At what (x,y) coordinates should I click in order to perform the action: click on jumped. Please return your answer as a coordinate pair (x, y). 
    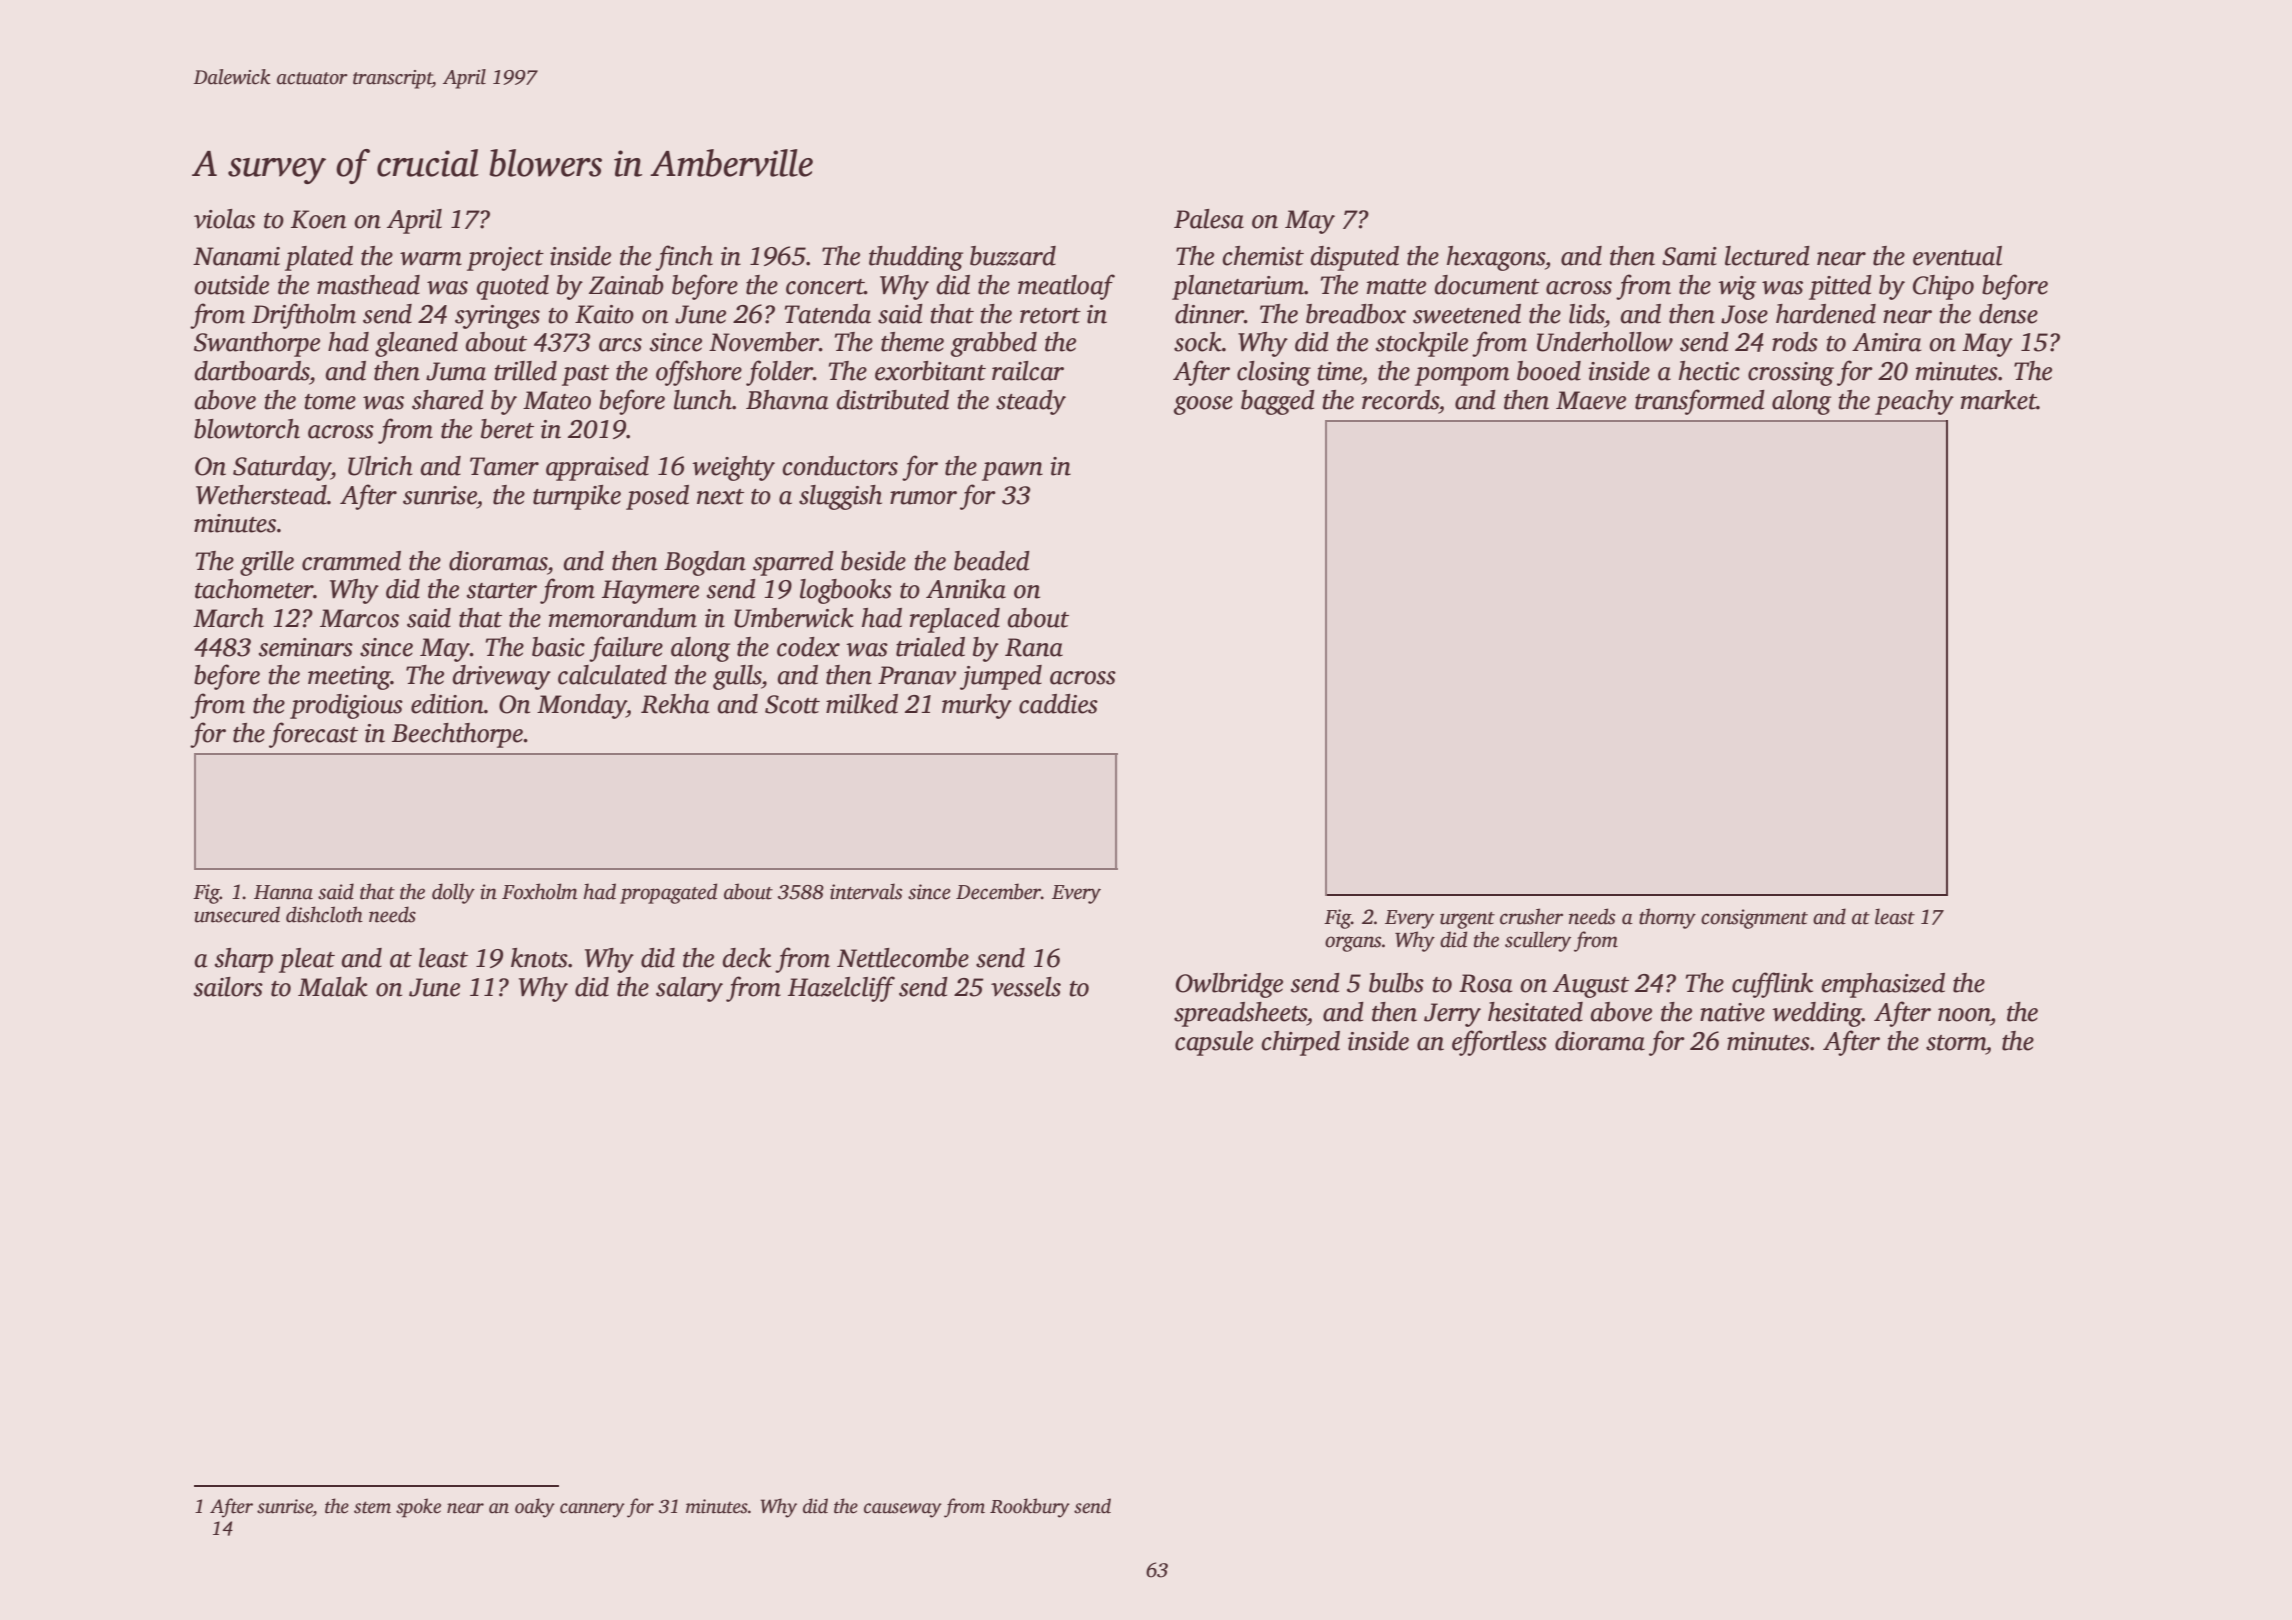
    Looking at the image, I should click on (1001, 677).
